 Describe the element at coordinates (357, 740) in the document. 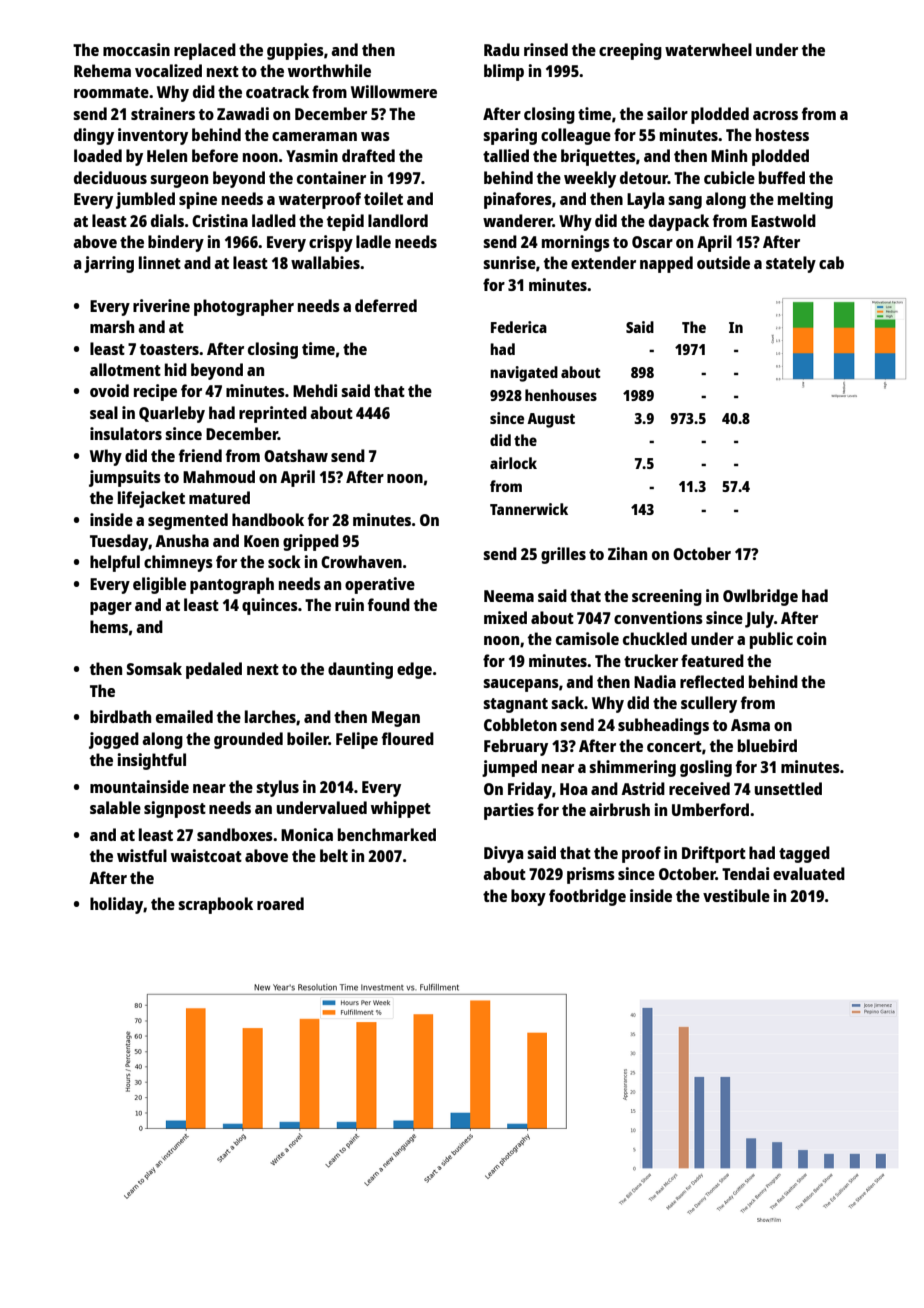

I see `Felipe` at that location.
